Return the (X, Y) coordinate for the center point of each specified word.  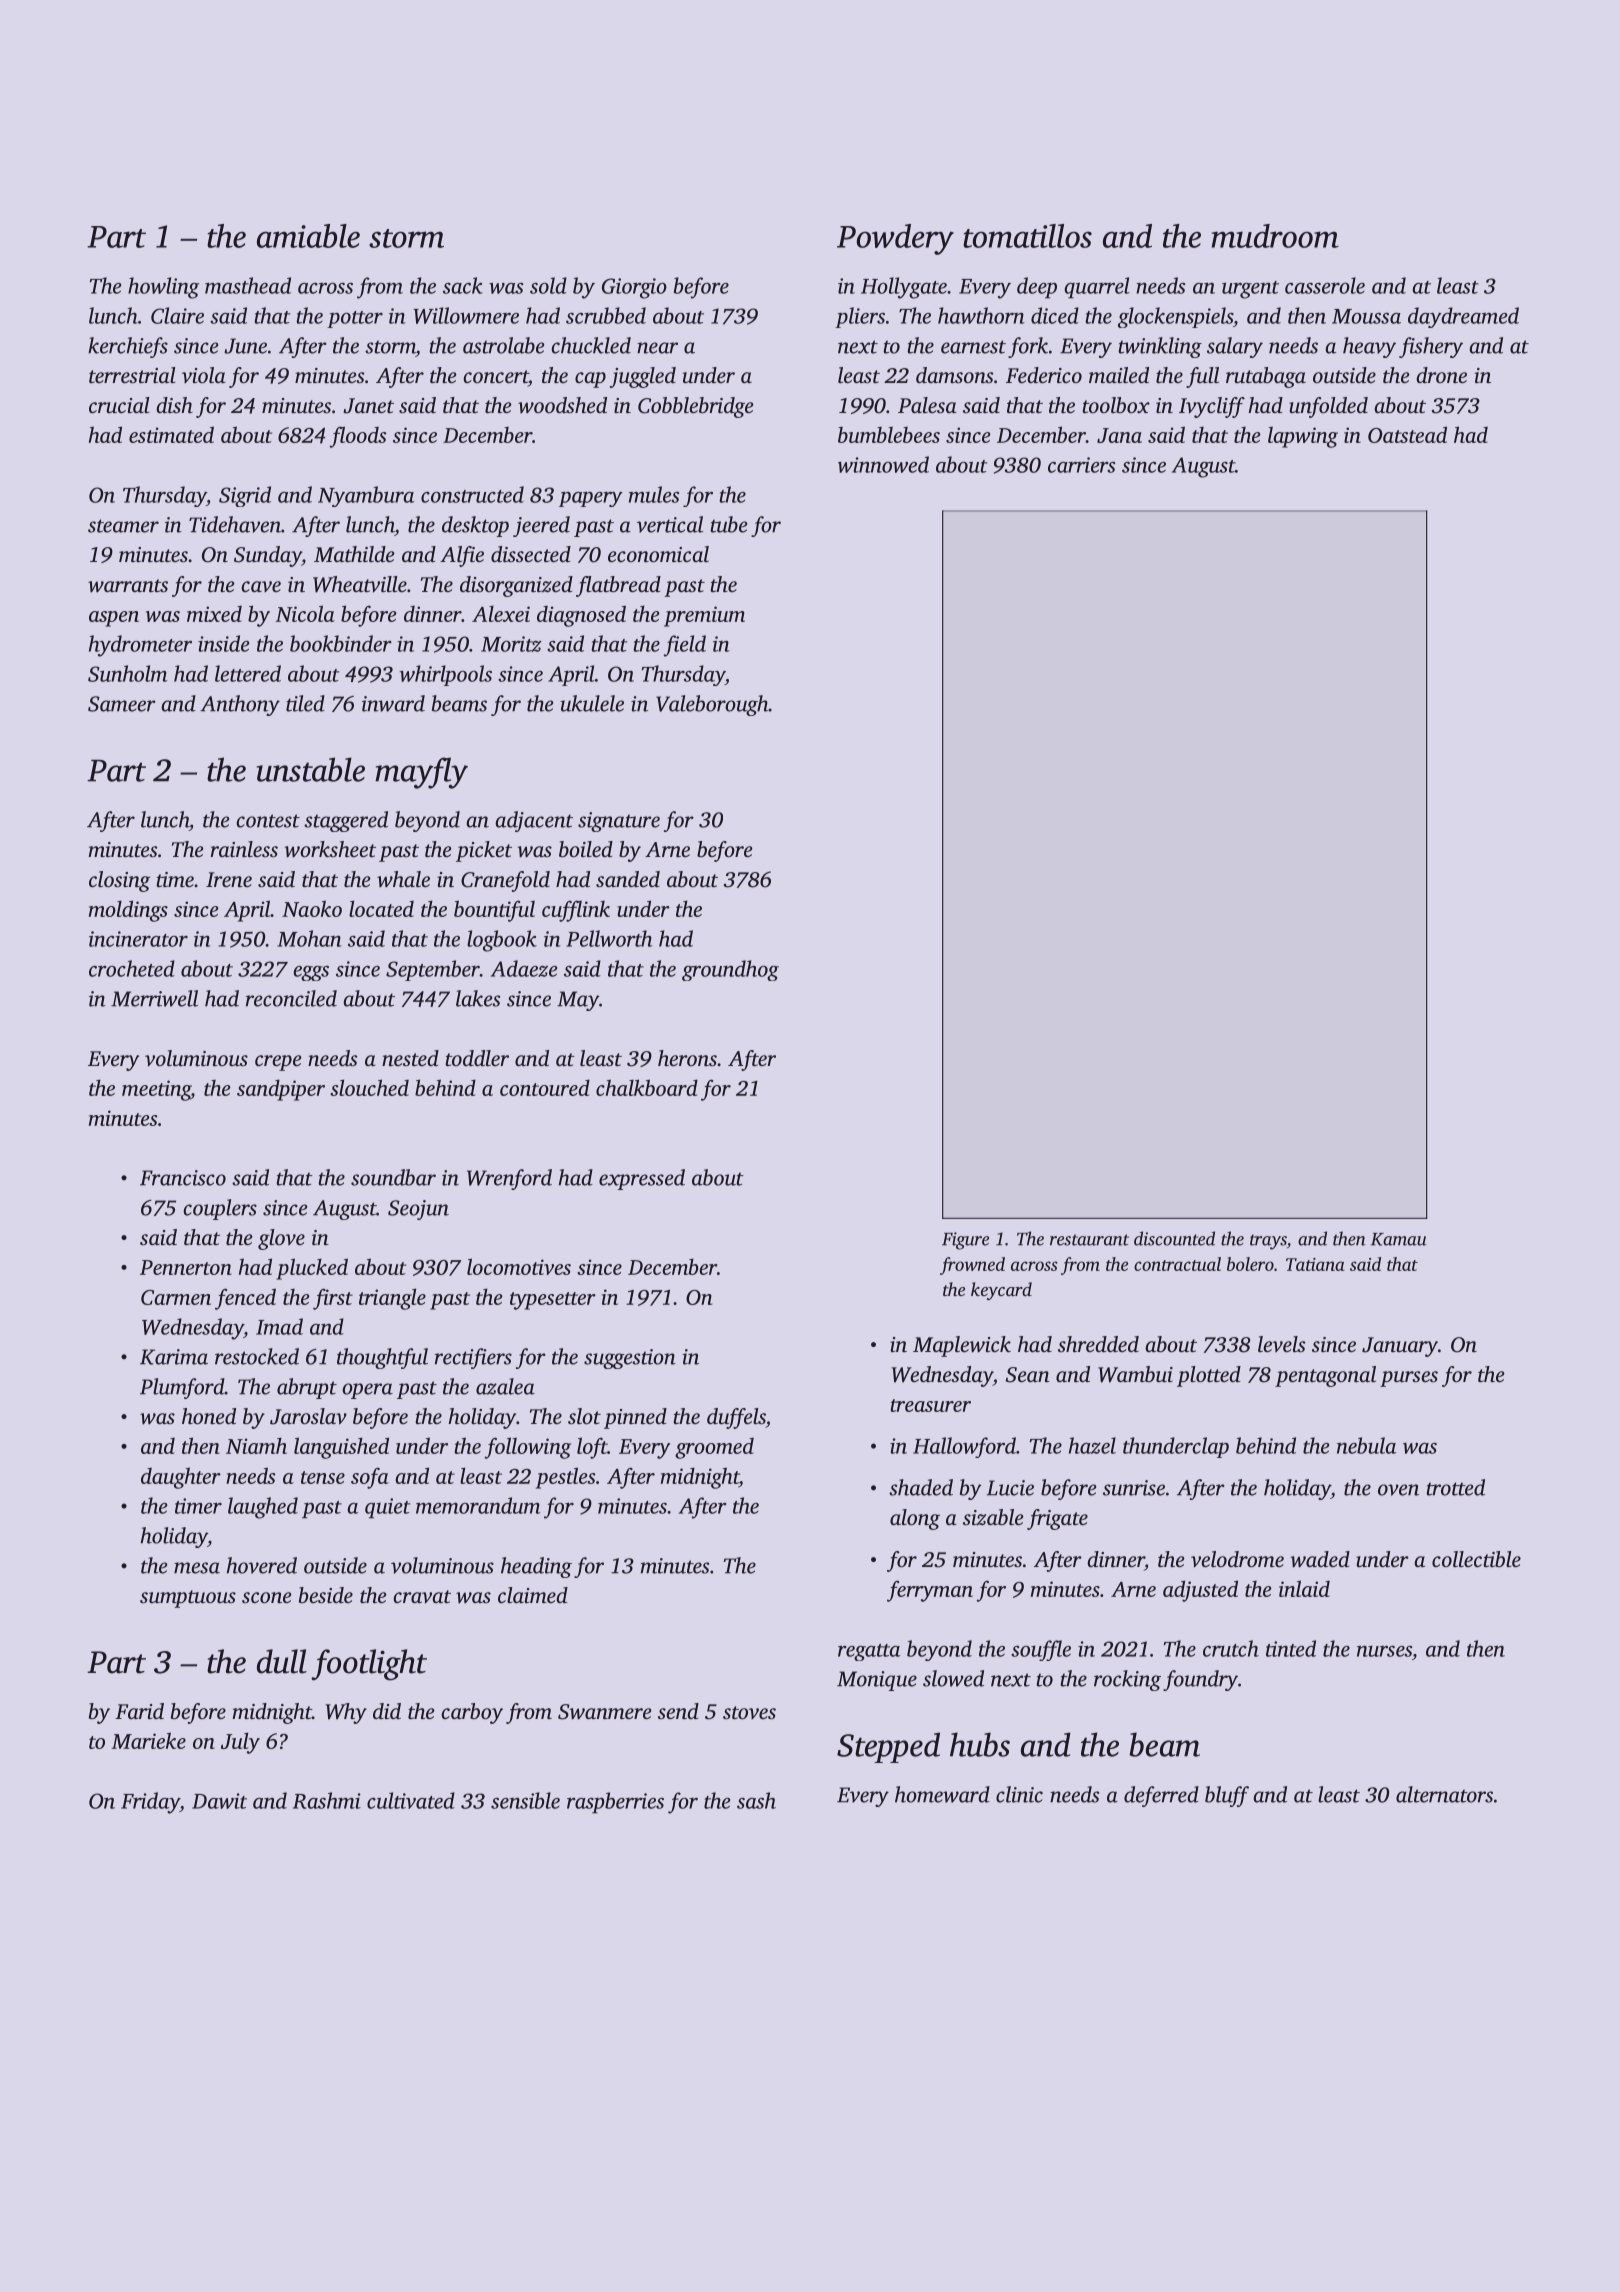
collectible (1476, 1559)
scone (267, 1597)
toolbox (1116, 405)
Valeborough (712, 705)
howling (163, 288)
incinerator (138, 939)
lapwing (1303, 437)
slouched (369, 1087)
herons (687, 1058)
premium (704, 616)
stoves (749, 1712)
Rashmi (327, 1800)
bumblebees (889, 435)
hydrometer (140, 646)
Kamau (1399, 1239)
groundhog (730, 970)
